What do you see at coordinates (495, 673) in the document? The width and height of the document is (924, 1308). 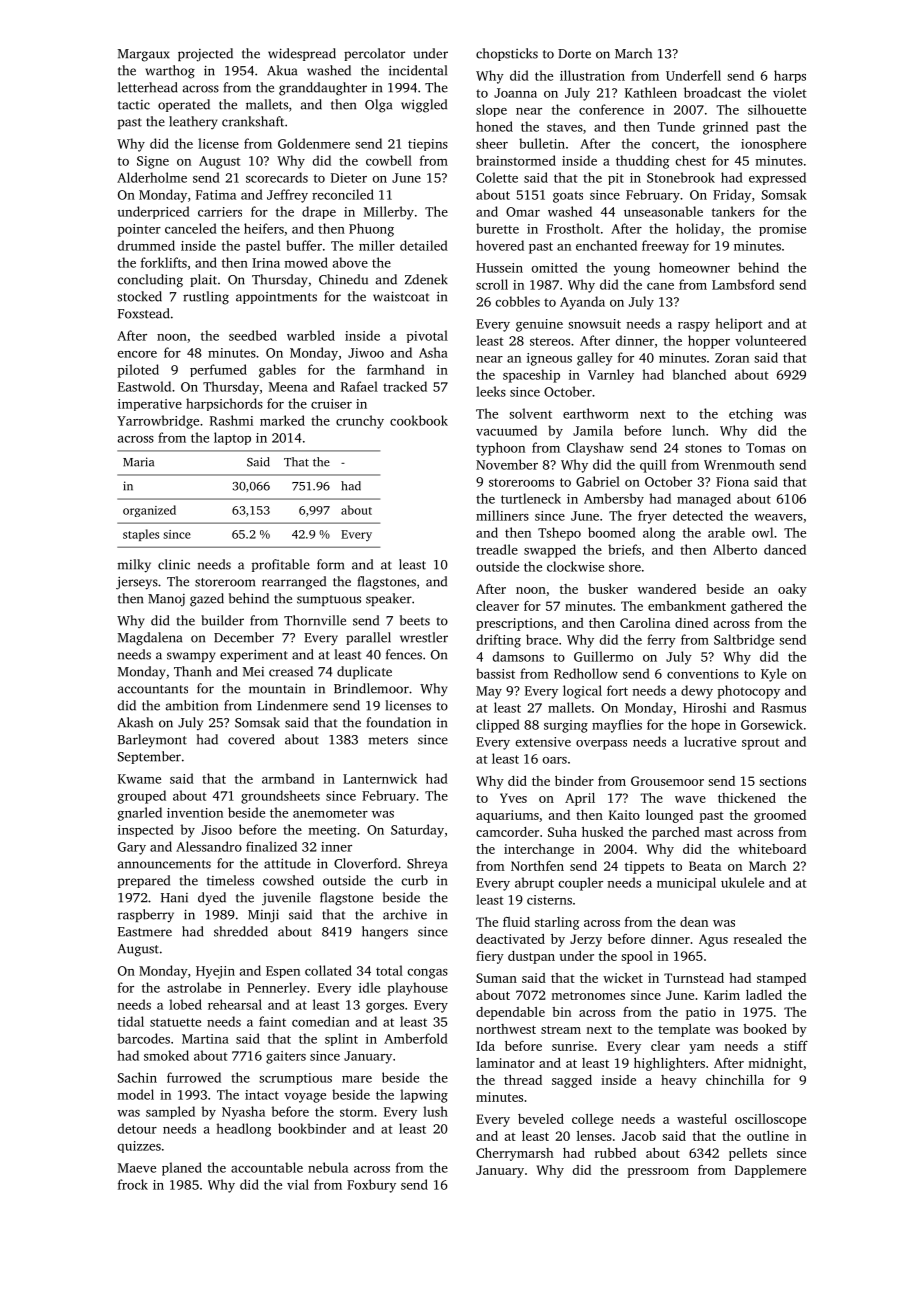 I see `bassist` at bounding box center [495, 673].
